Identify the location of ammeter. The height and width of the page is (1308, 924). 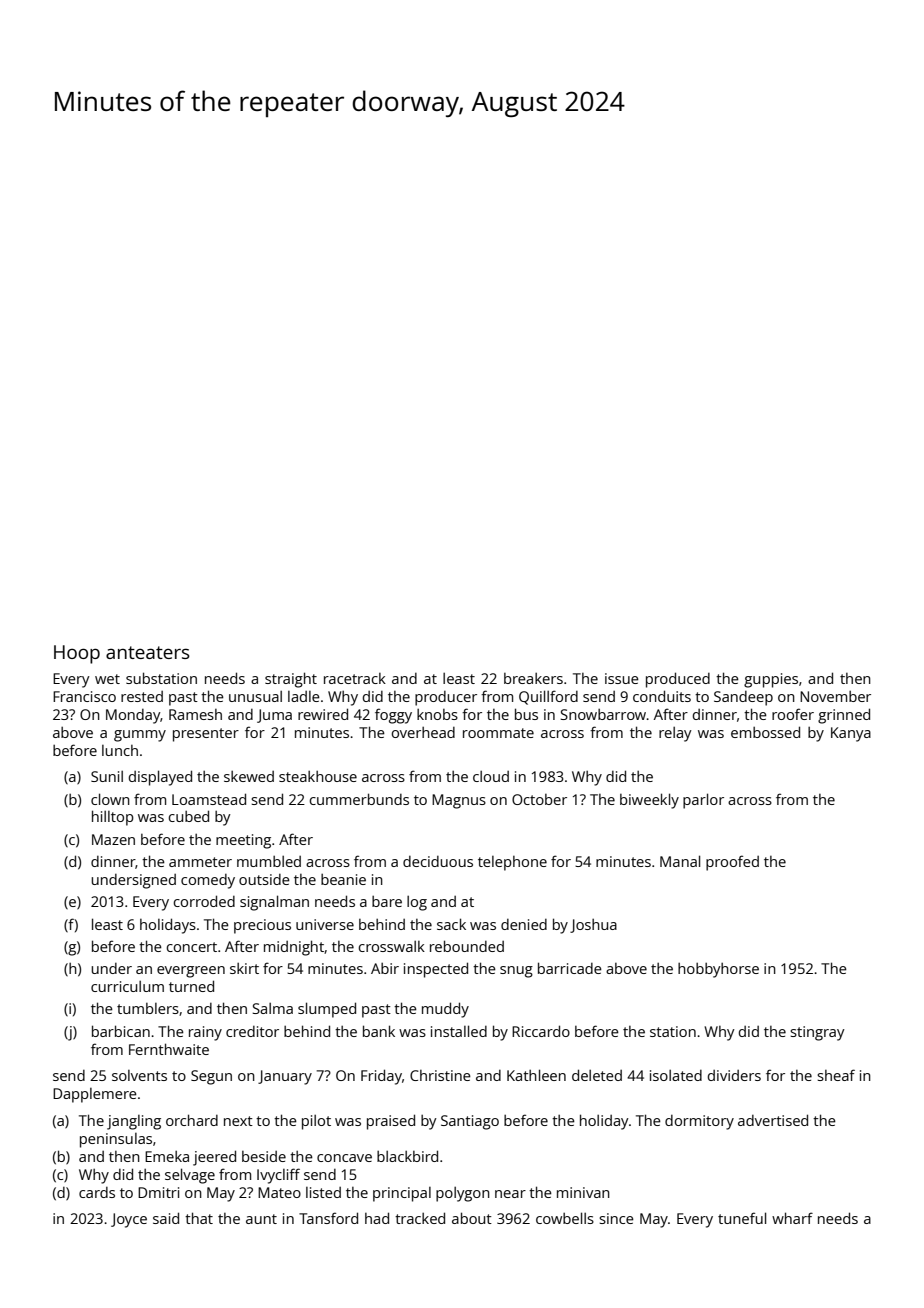
(200, 862).
